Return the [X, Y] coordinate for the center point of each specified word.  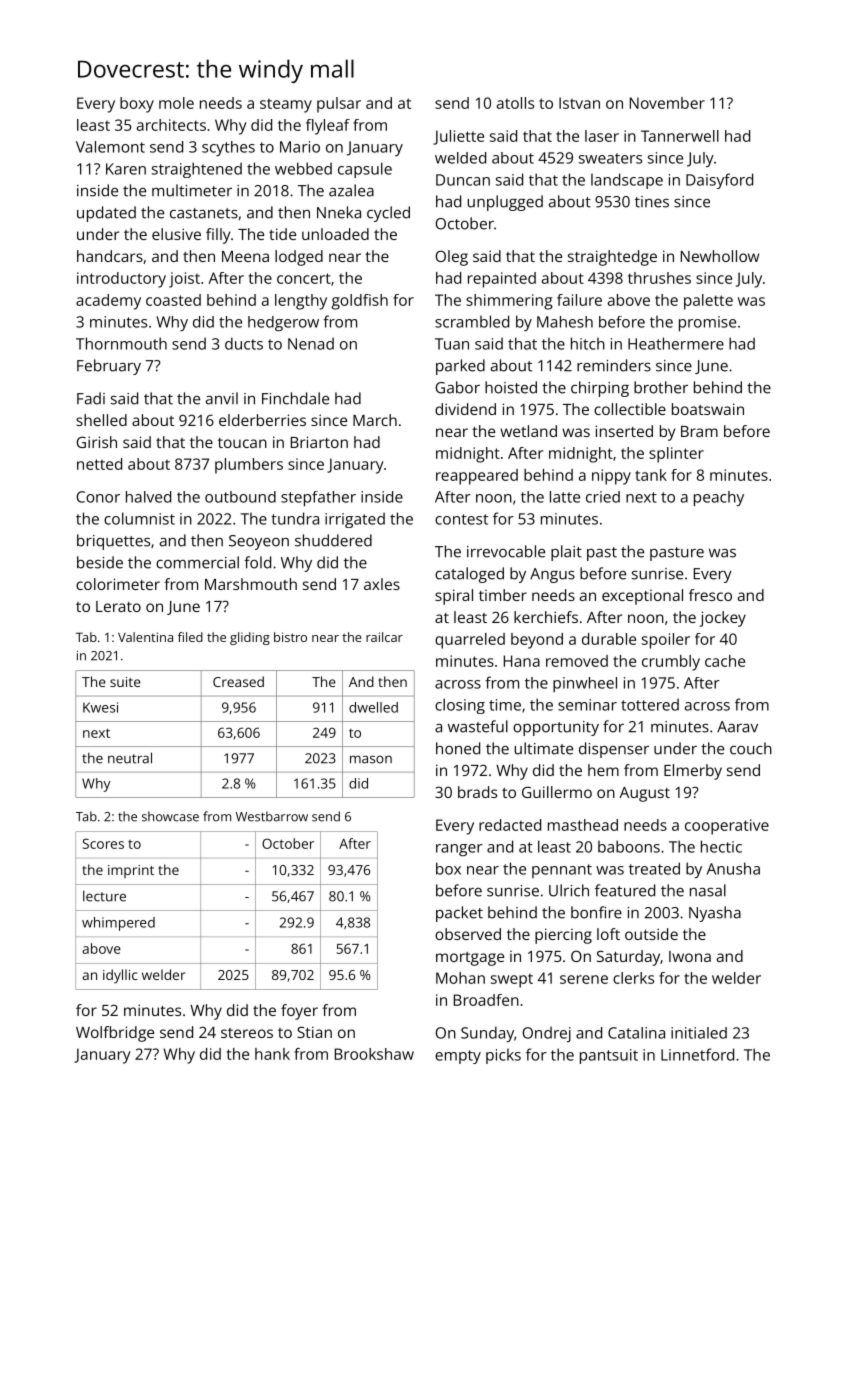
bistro [290, 637]
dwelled [373, 707]
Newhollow [720, 256]
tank [651, 475]
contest [461, 519]
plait [566, 553]
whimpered [118, 924]
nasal [708, 890]
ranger [459, 850]
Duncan [463, 180]
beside [100, 562]
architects [171, 125]
